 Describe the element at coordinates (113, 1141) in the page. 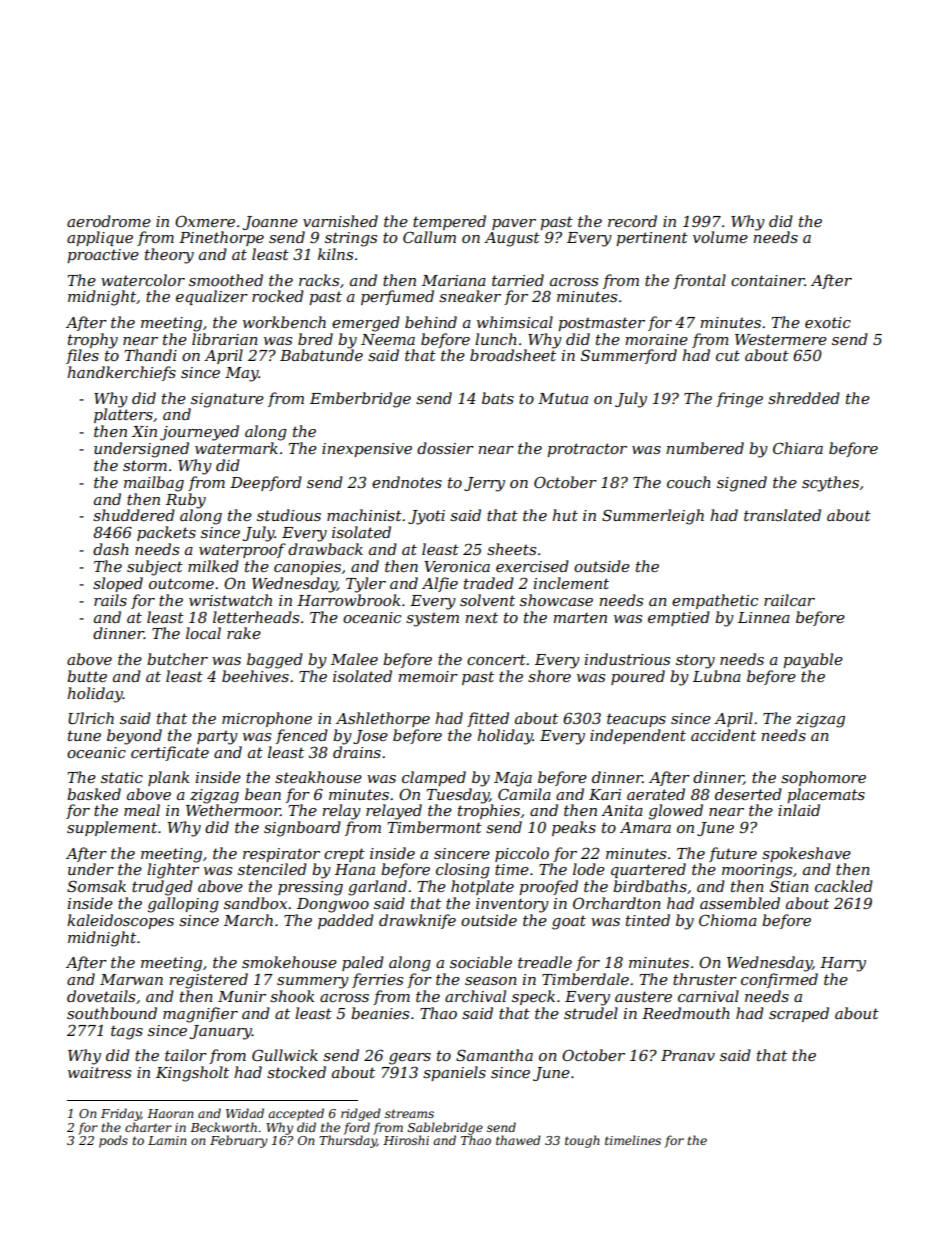

I see `pods` at that location.
